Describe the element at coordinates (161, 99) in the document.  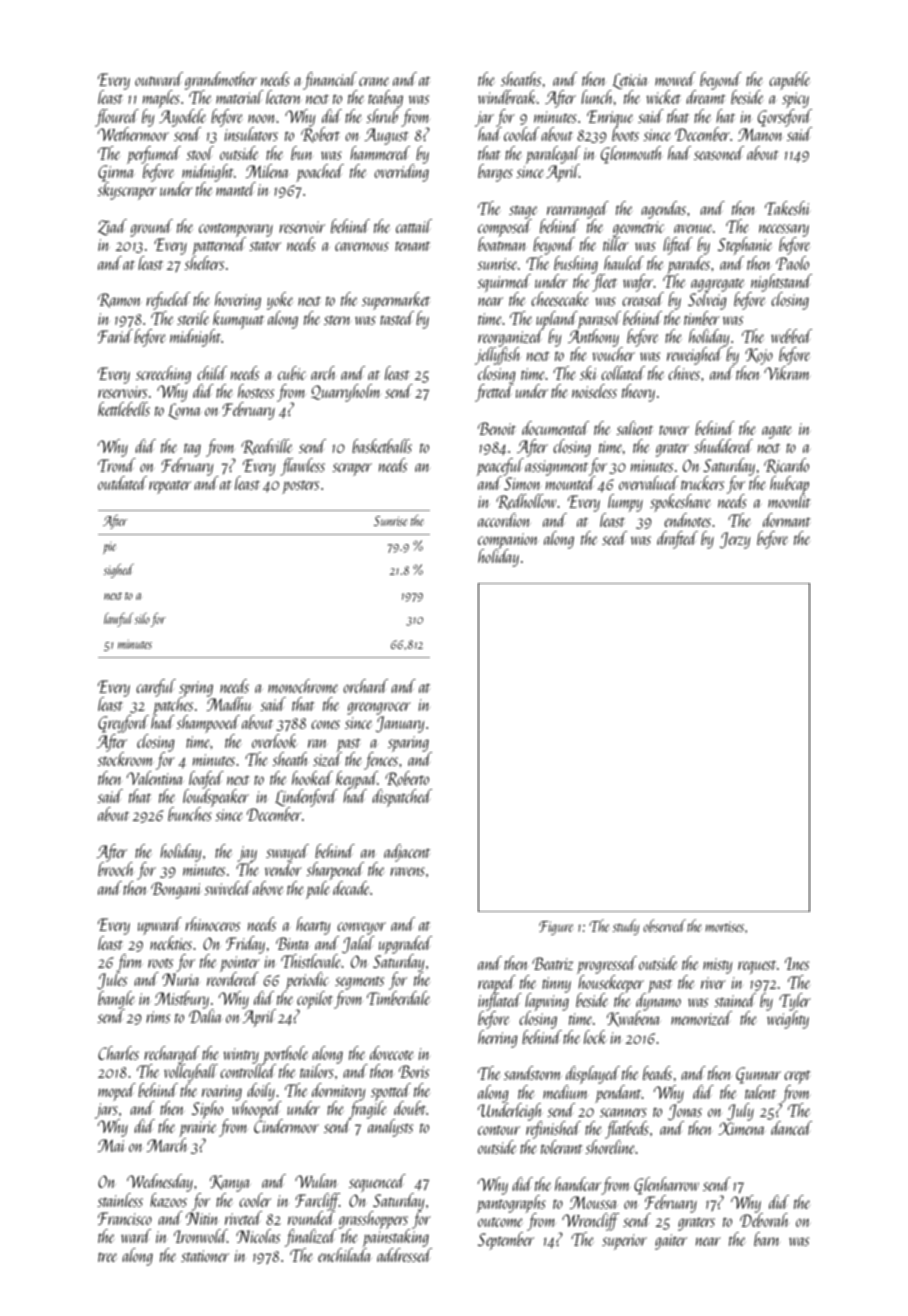
I see `maples` at that location.
